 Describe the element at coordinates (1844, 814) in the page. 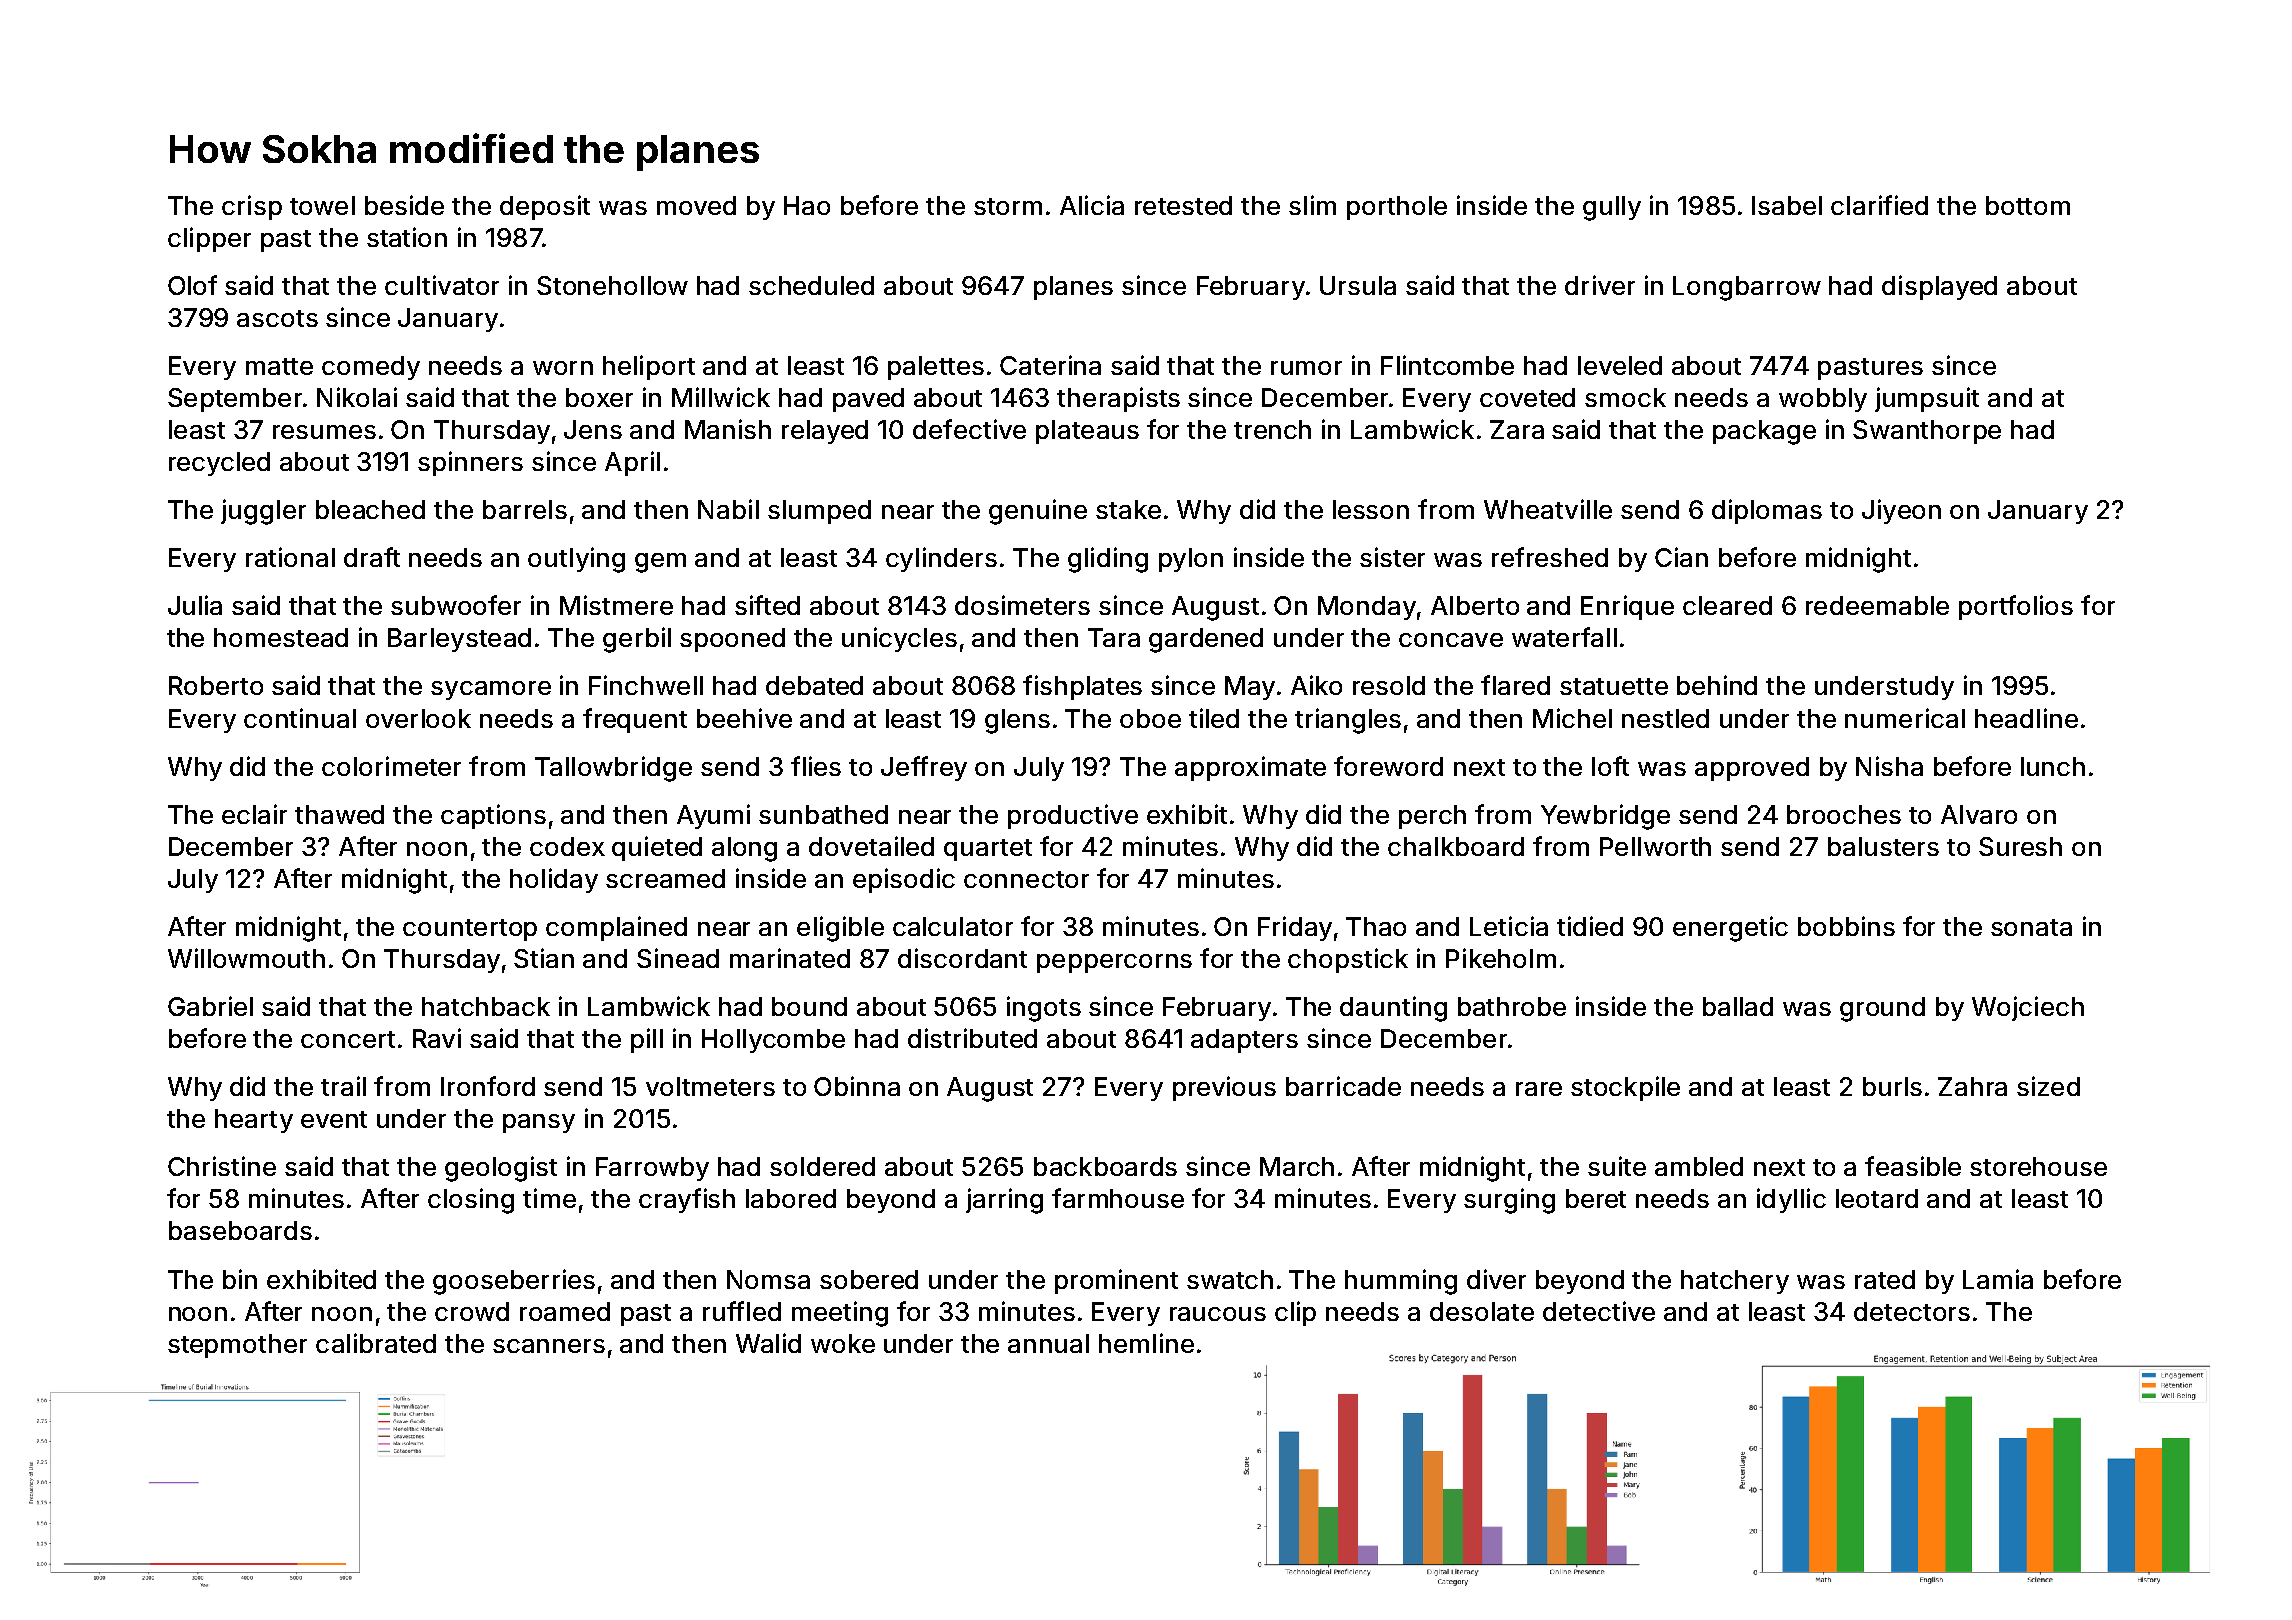

I see `brooches` at that location.
